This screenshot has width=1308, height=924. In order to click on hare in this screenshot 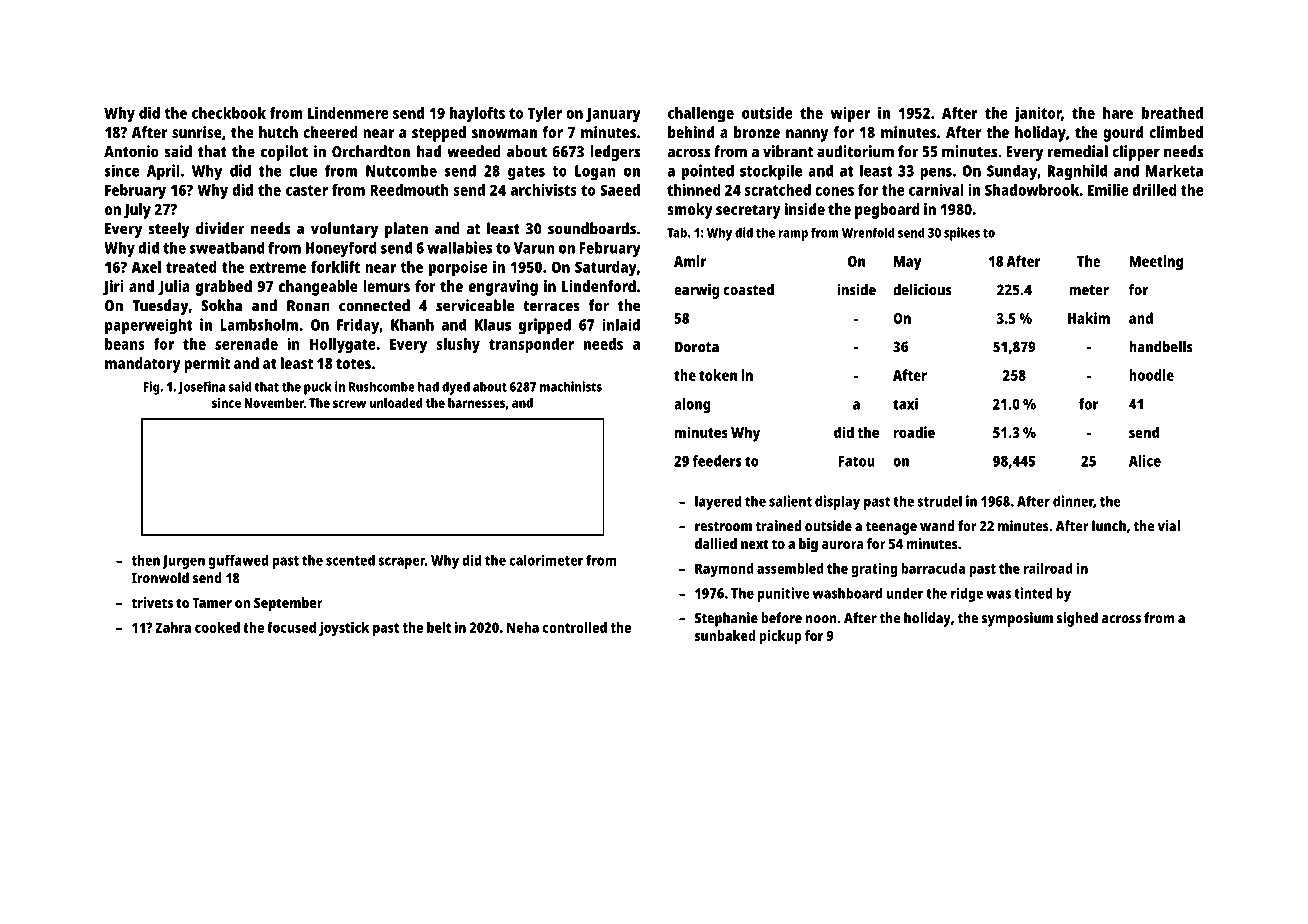, I will do `click(1118, 113)`.
